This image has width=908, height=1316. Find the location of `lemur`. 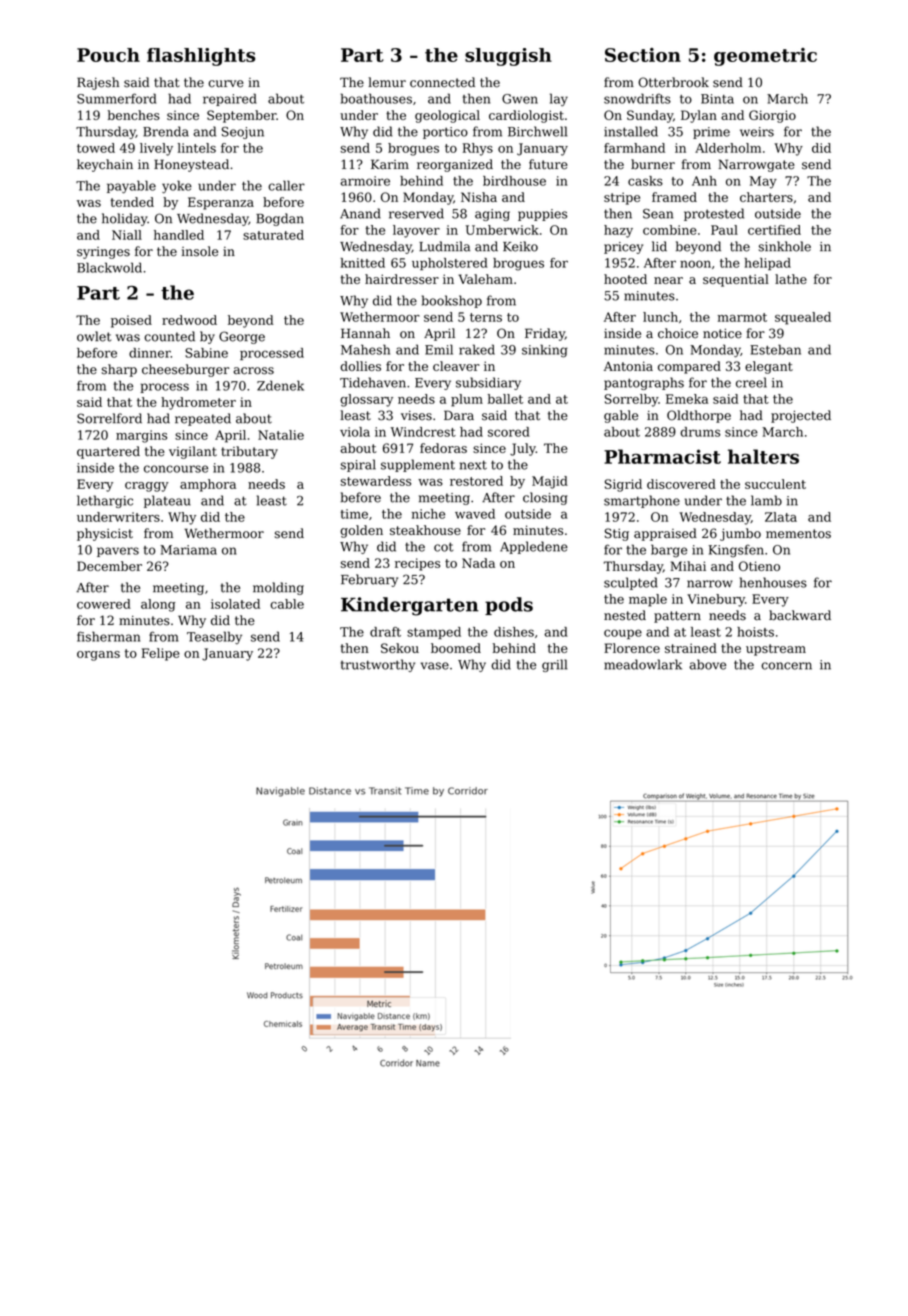

lemur is located at coordinates (387, 82).
